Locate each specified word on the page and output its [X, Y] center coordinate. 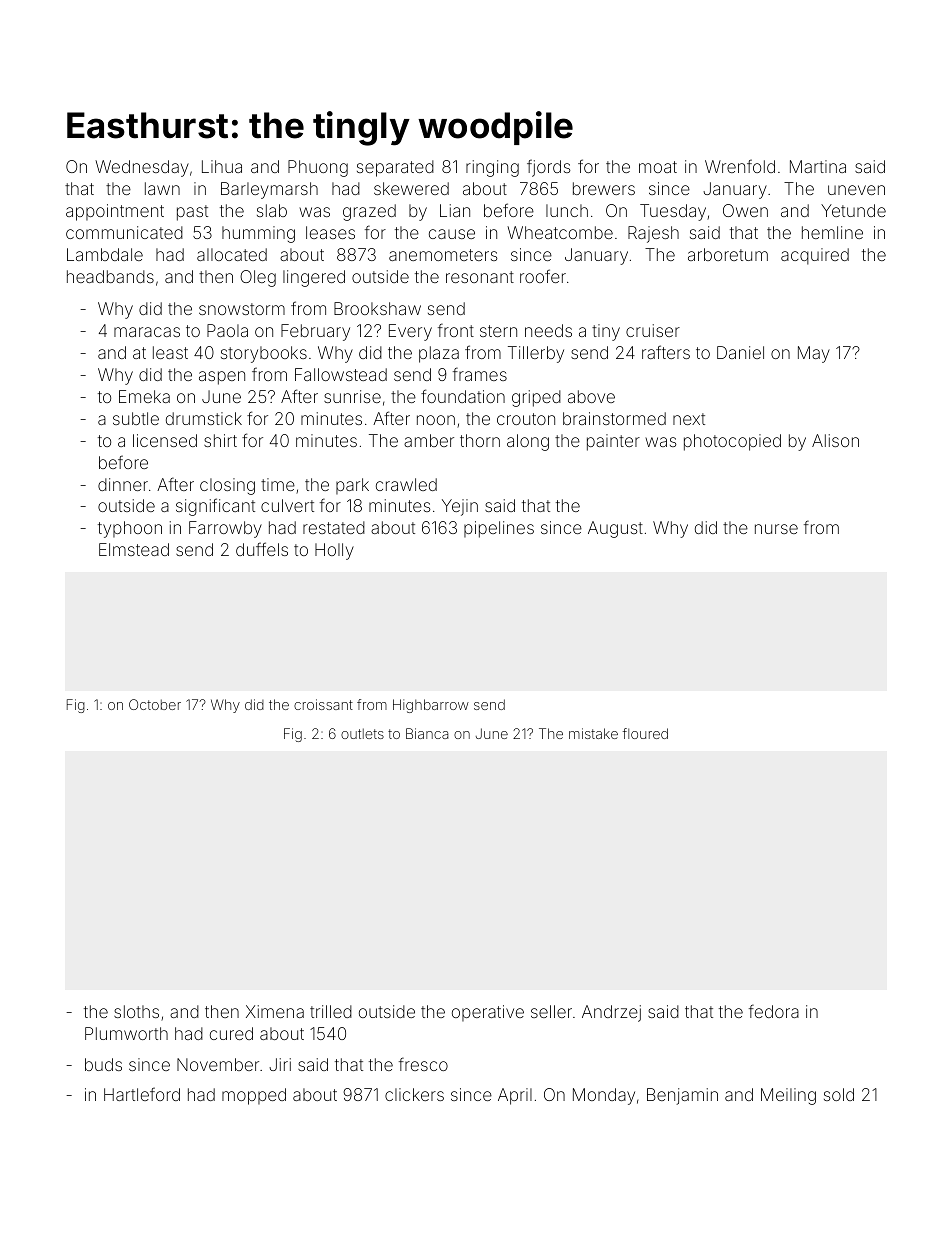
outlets [362, 733]
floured [645, 733]
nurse [776, 529]
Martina [818, 166]
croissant [323, 704]
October [155, 704]
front [456, 330]
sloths [136, 1011]
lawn [162, 188]
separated [395, 168]
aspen [222, 378]
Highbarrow [431, 706]
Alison [835, 440]
